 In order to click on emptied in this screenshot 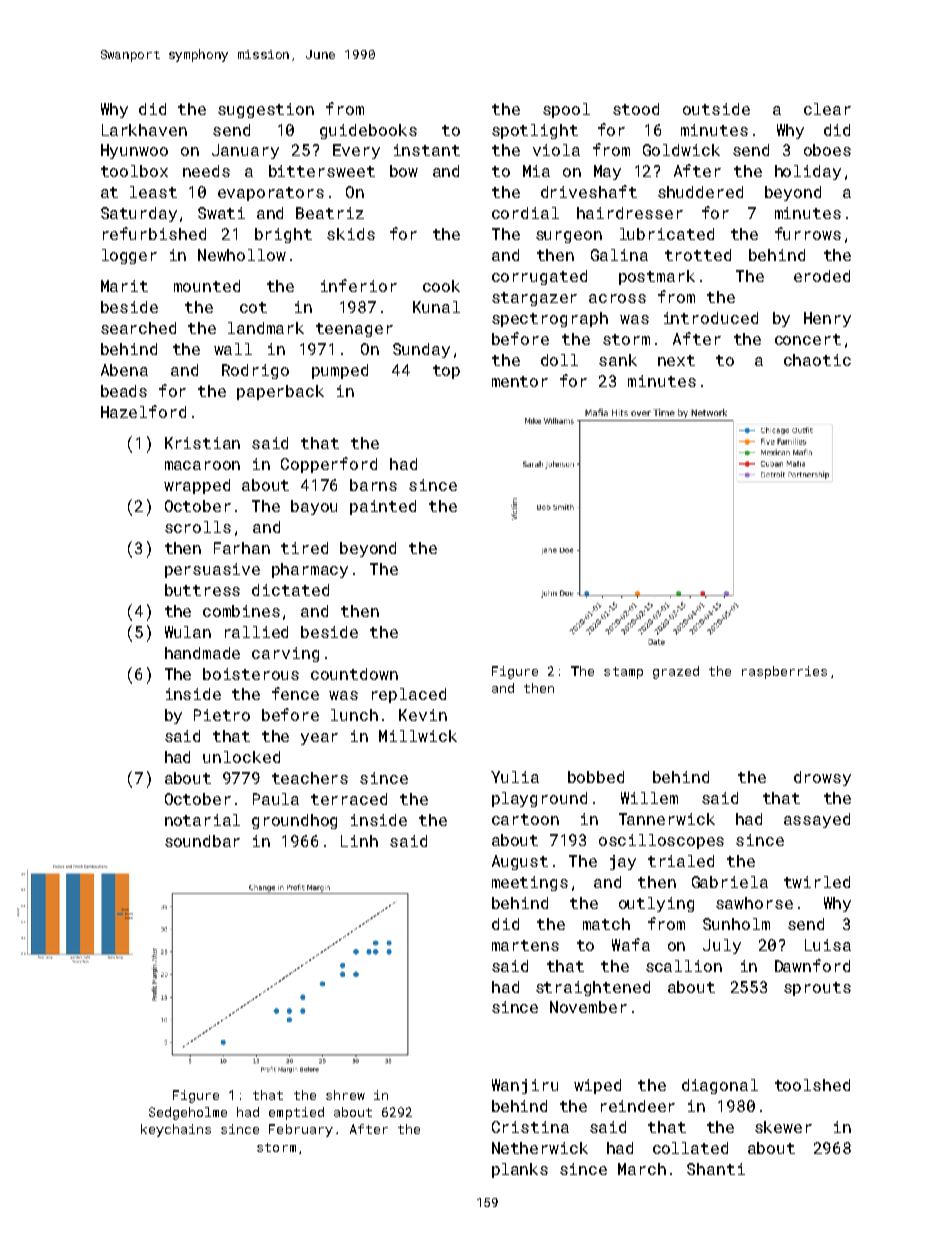, I will do `click(296, 1113)`.
